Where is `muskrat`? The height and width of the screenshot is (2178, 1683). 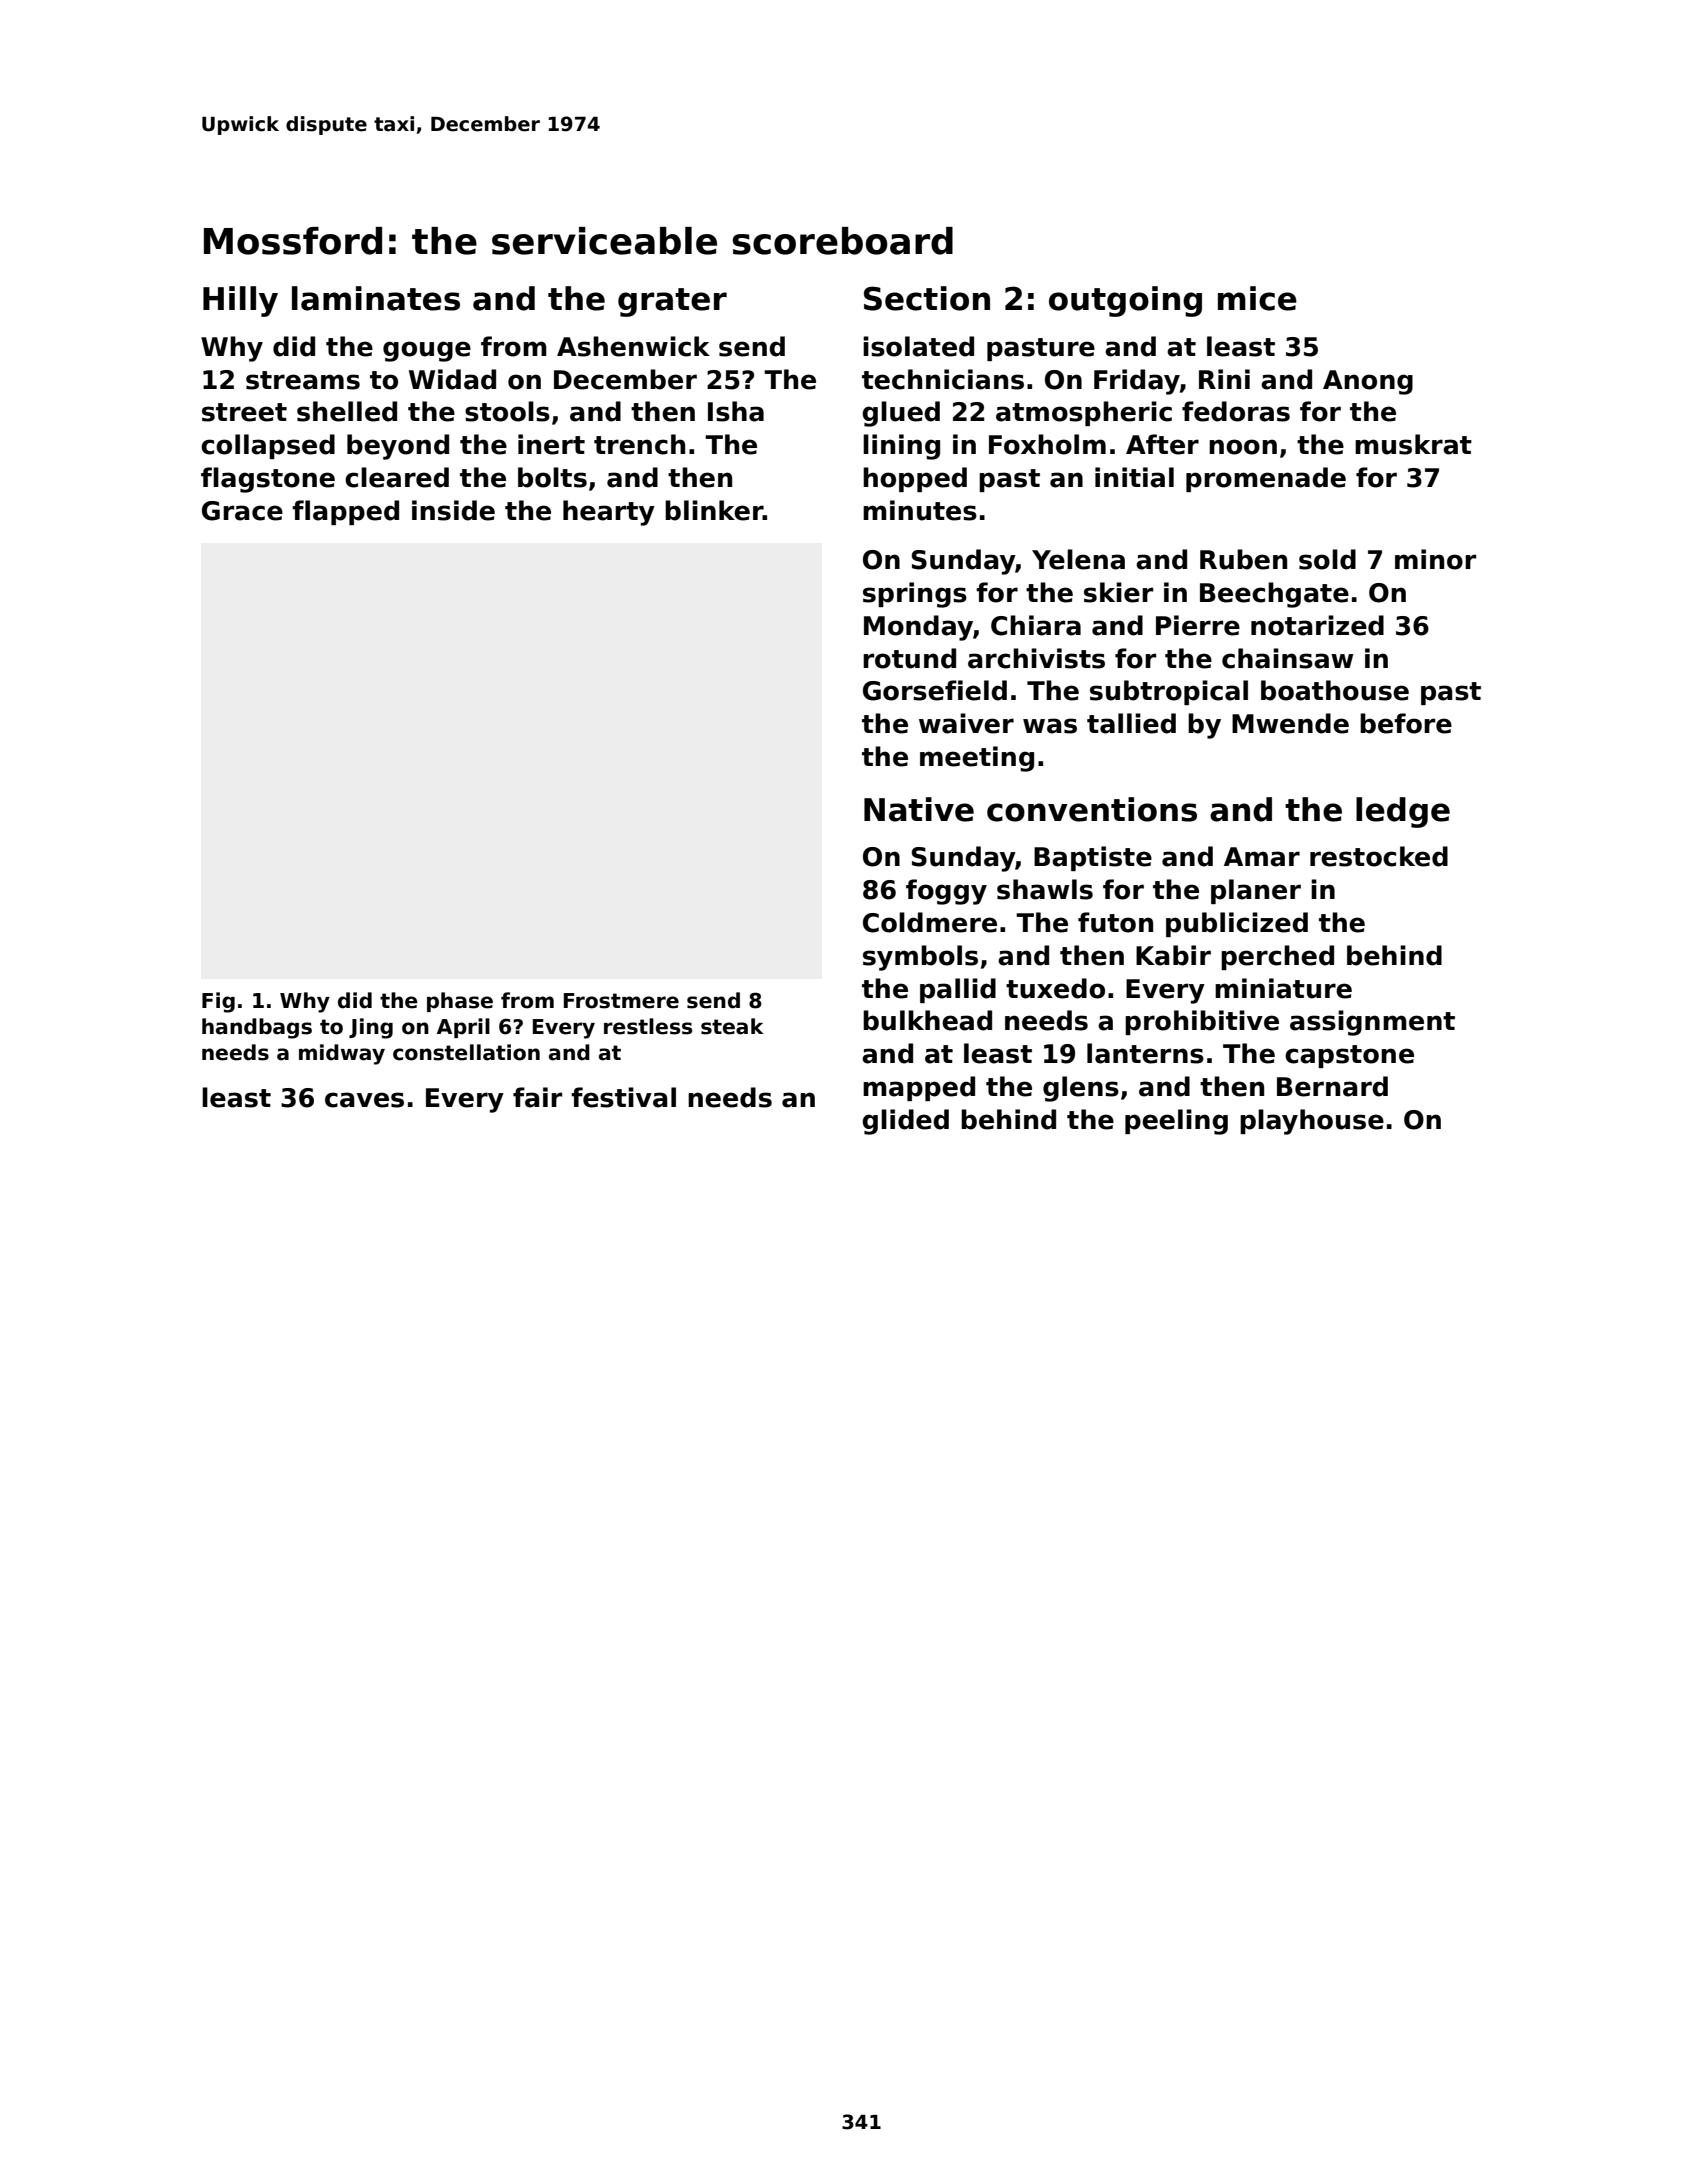 muskrat is located at coordinates (1413, 444).
